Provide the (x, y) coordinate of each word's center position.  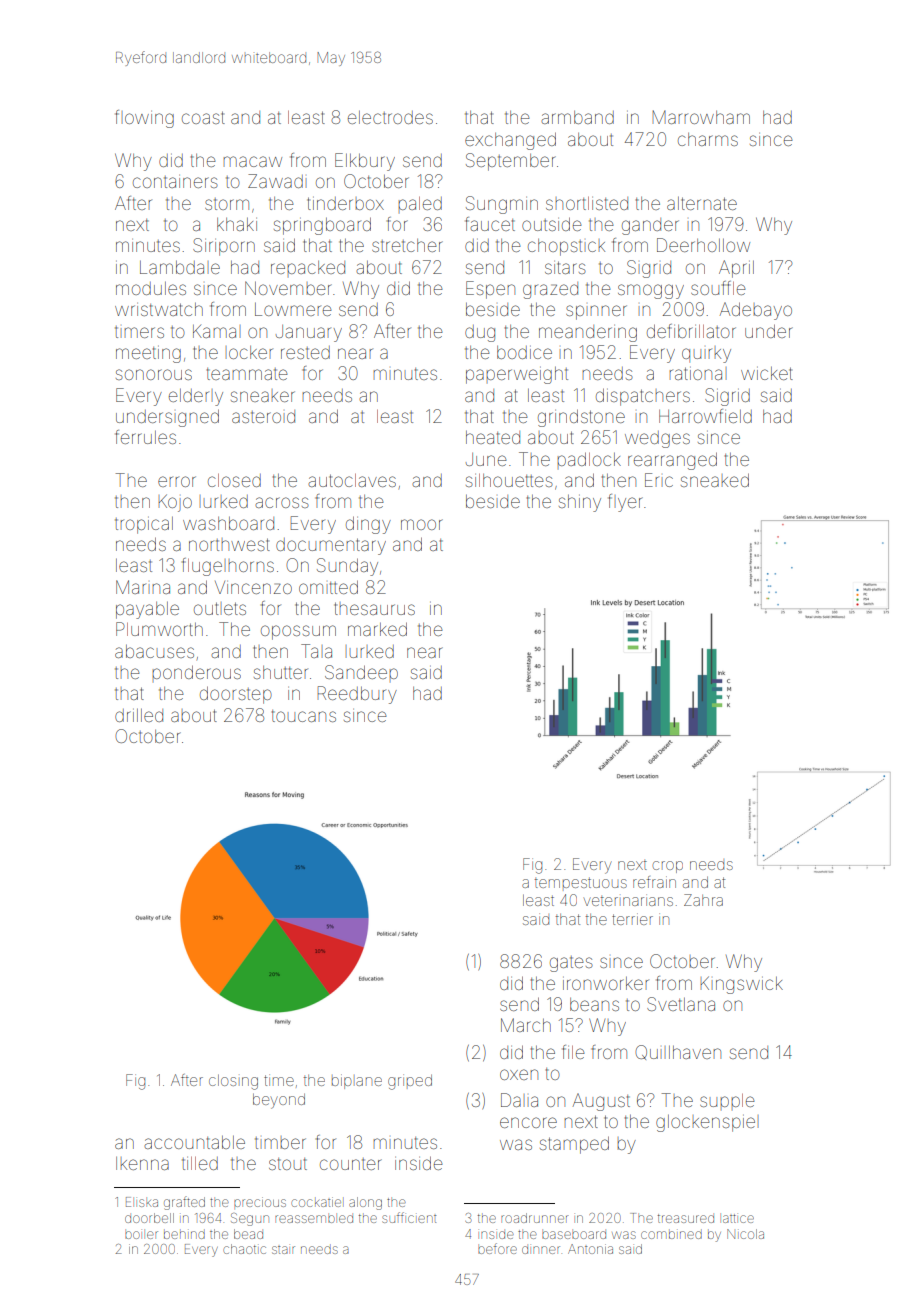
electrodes (390, 117)
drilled (139, 715)
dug (480, 333)
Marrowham (701, 117)
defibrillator (691, 331)
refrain (654, 882)
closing (233, 1082)
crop (668, 867)
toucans (304, 716)
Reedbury (357, 695)
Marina (143, 587)
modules (151, 288)
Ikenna (142, 1163)
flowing (144, 119)
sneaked (715, 480)
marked (377, 629)
